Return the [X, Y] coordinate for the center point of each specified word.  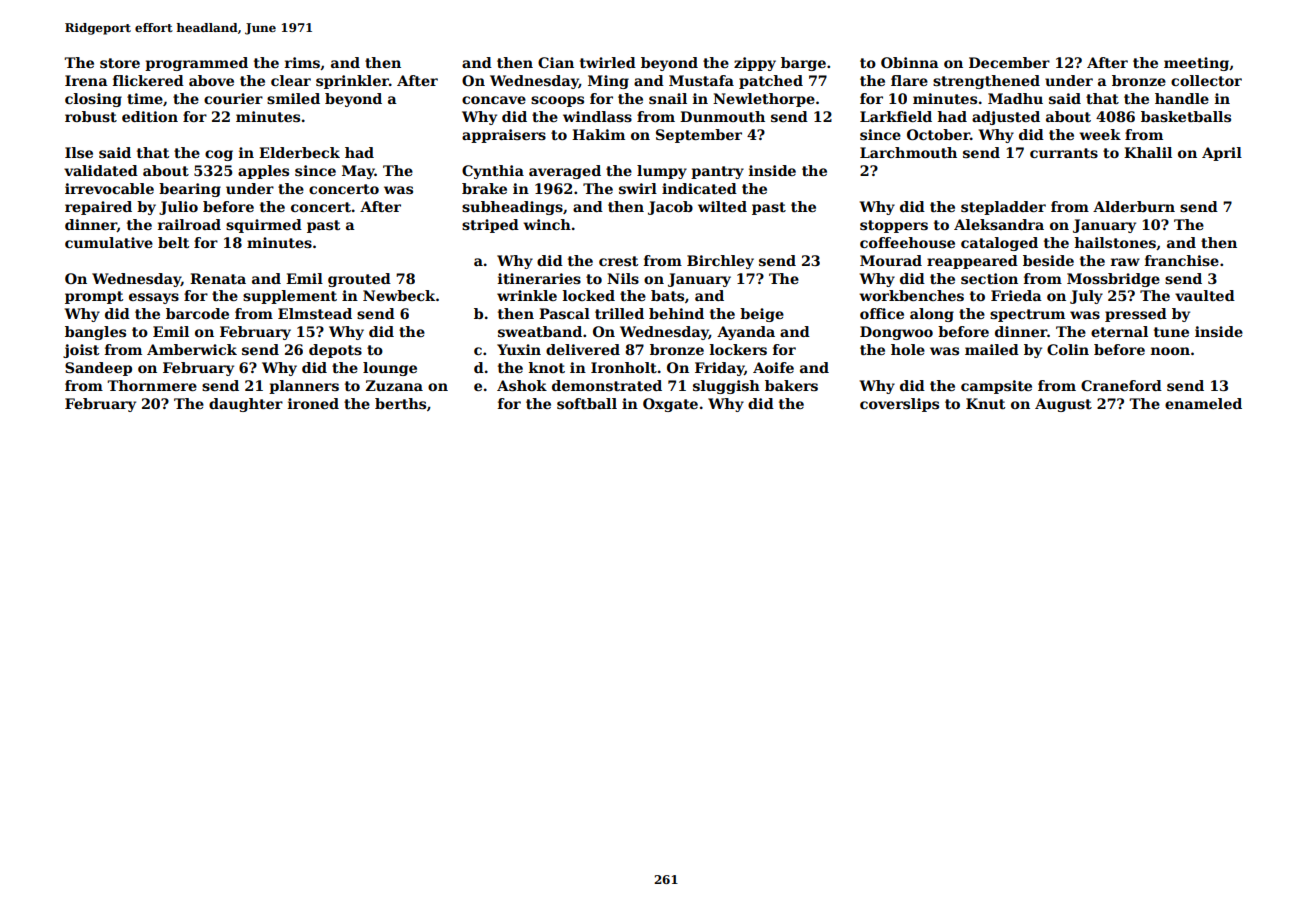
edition [150, 116]
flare [909, 80]
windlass [597, 116]
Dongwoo [896, 333]
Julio [178, 208]
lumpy [662, 172]
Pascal [564, 313]
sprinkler [352, 82]
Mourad [891, 260]
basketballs [1186, 116]
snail [668, 98]
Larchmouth [908, 152]
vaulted [1205, 295]
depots [335, 351]
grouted [359, 280]
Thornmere [152, 385]
